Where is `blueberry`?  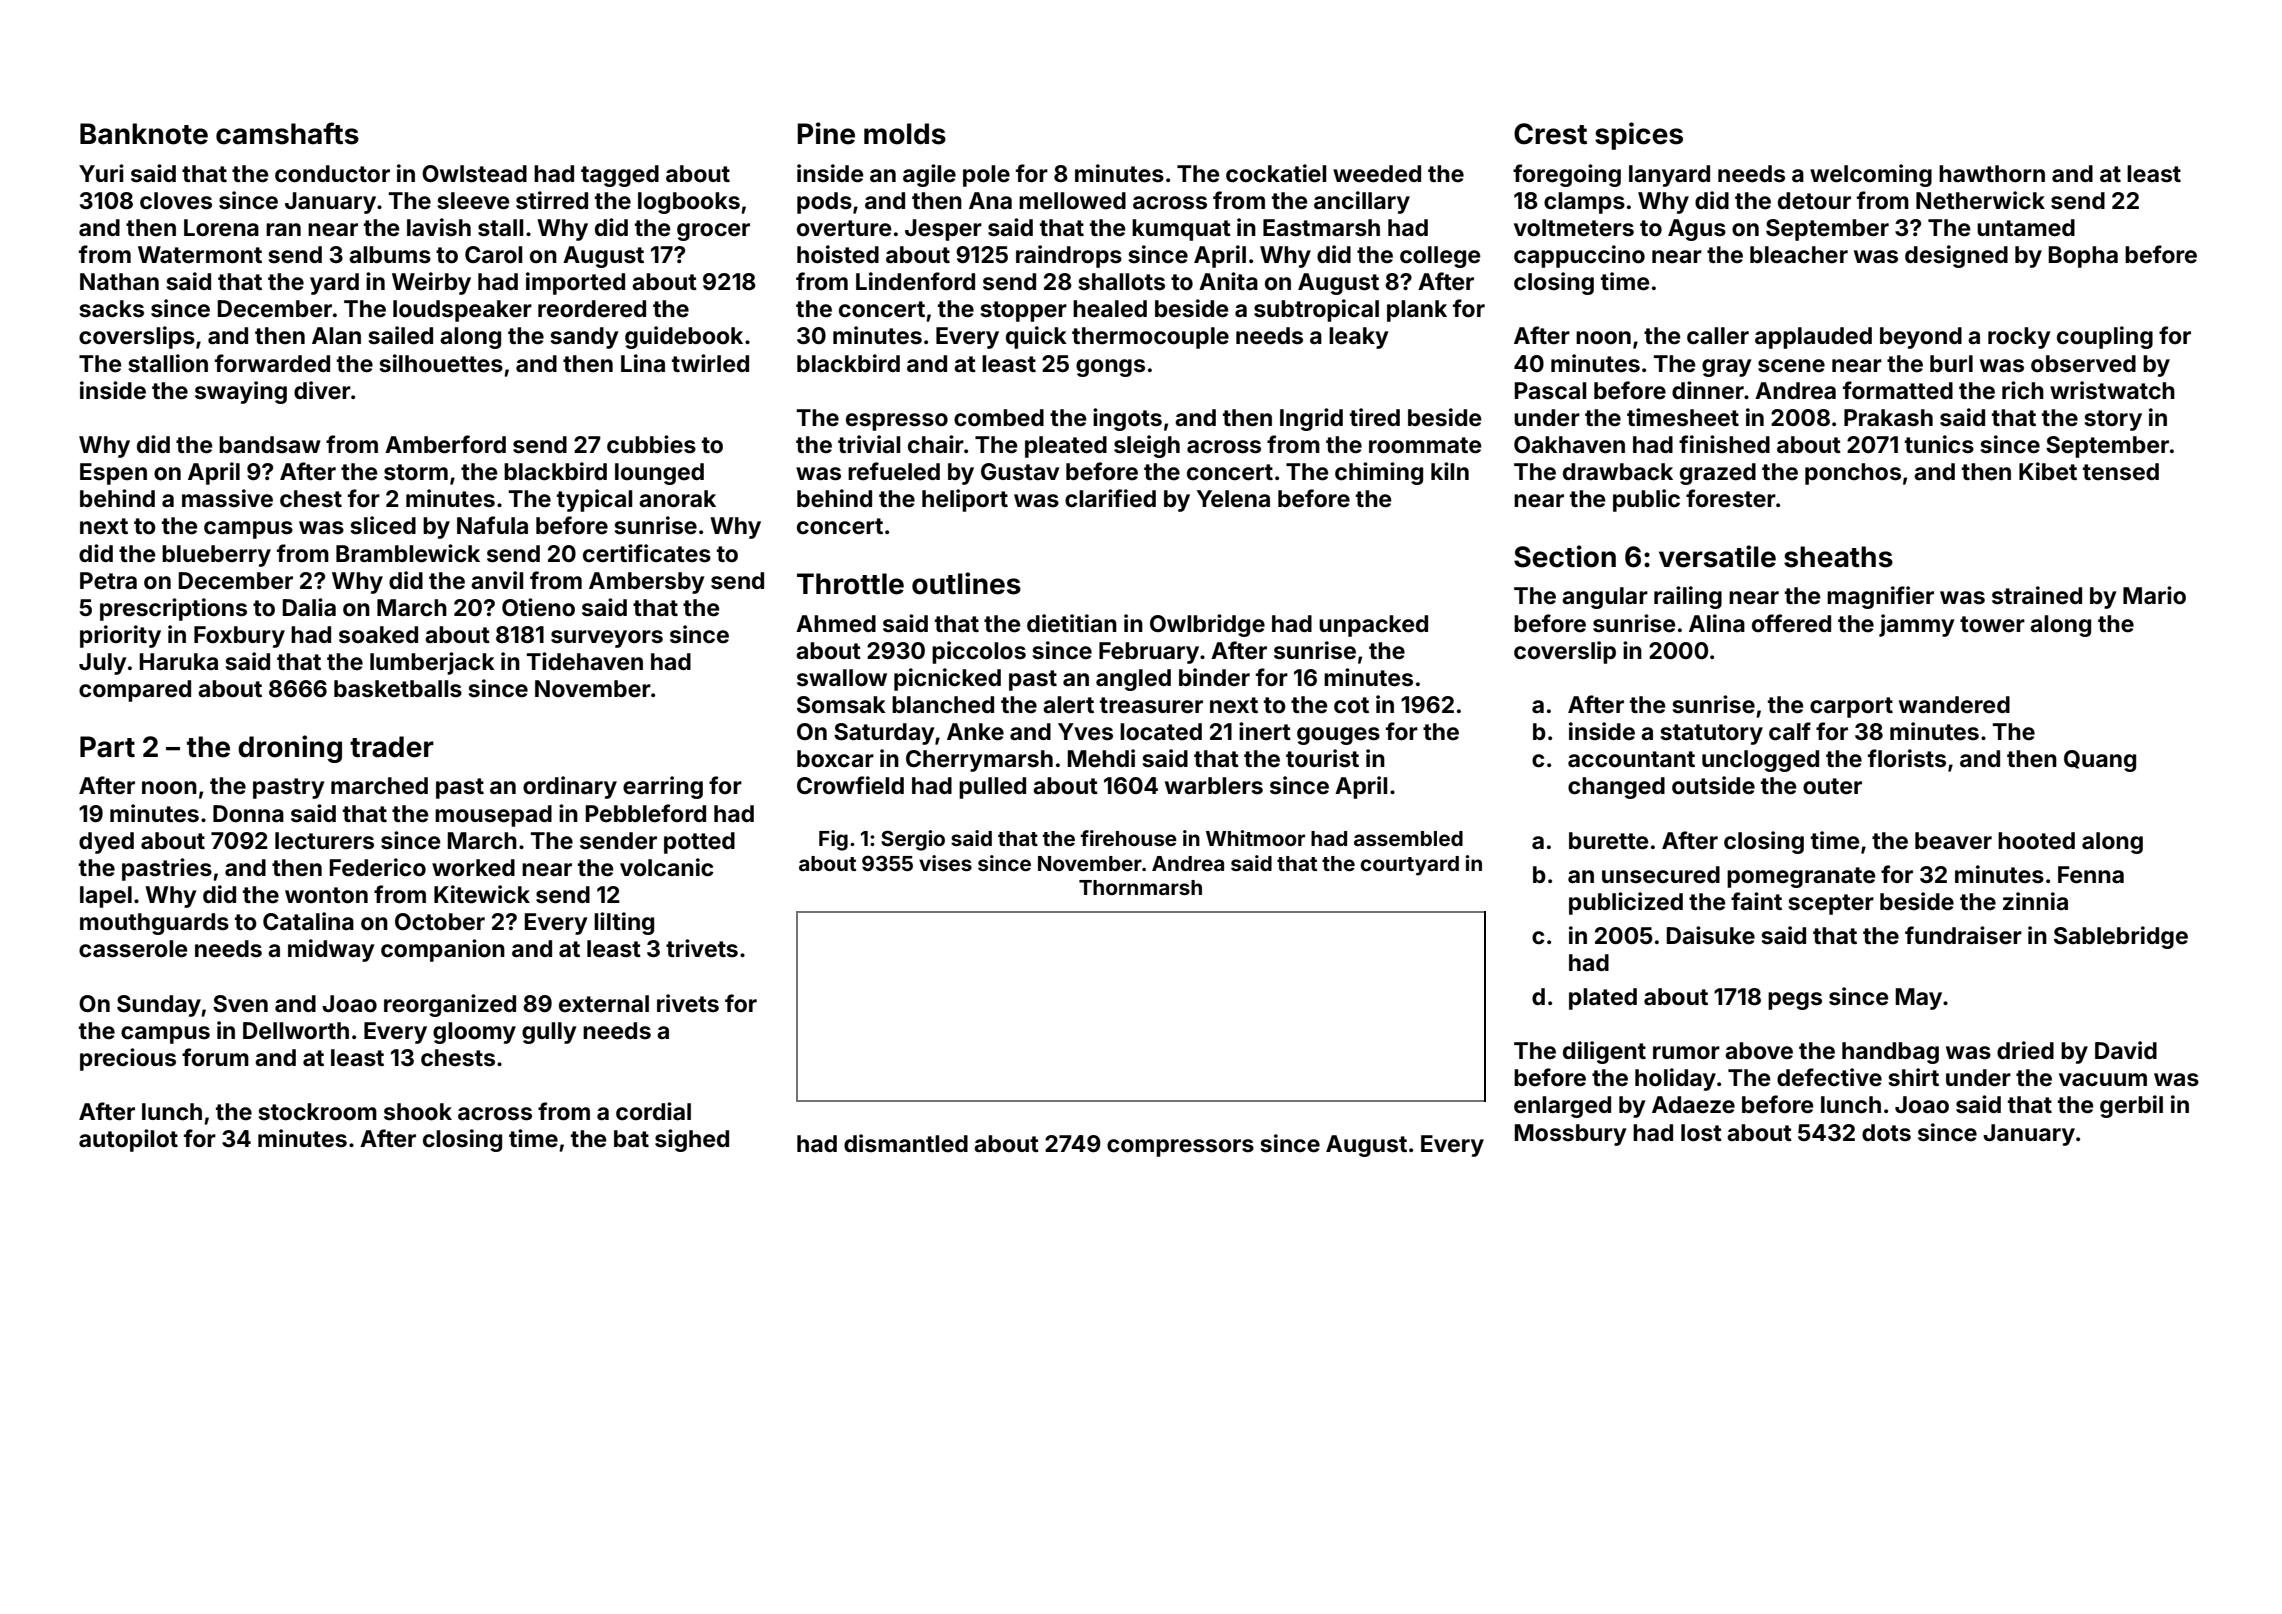 blueberry is located at coordinates (216, 556).
